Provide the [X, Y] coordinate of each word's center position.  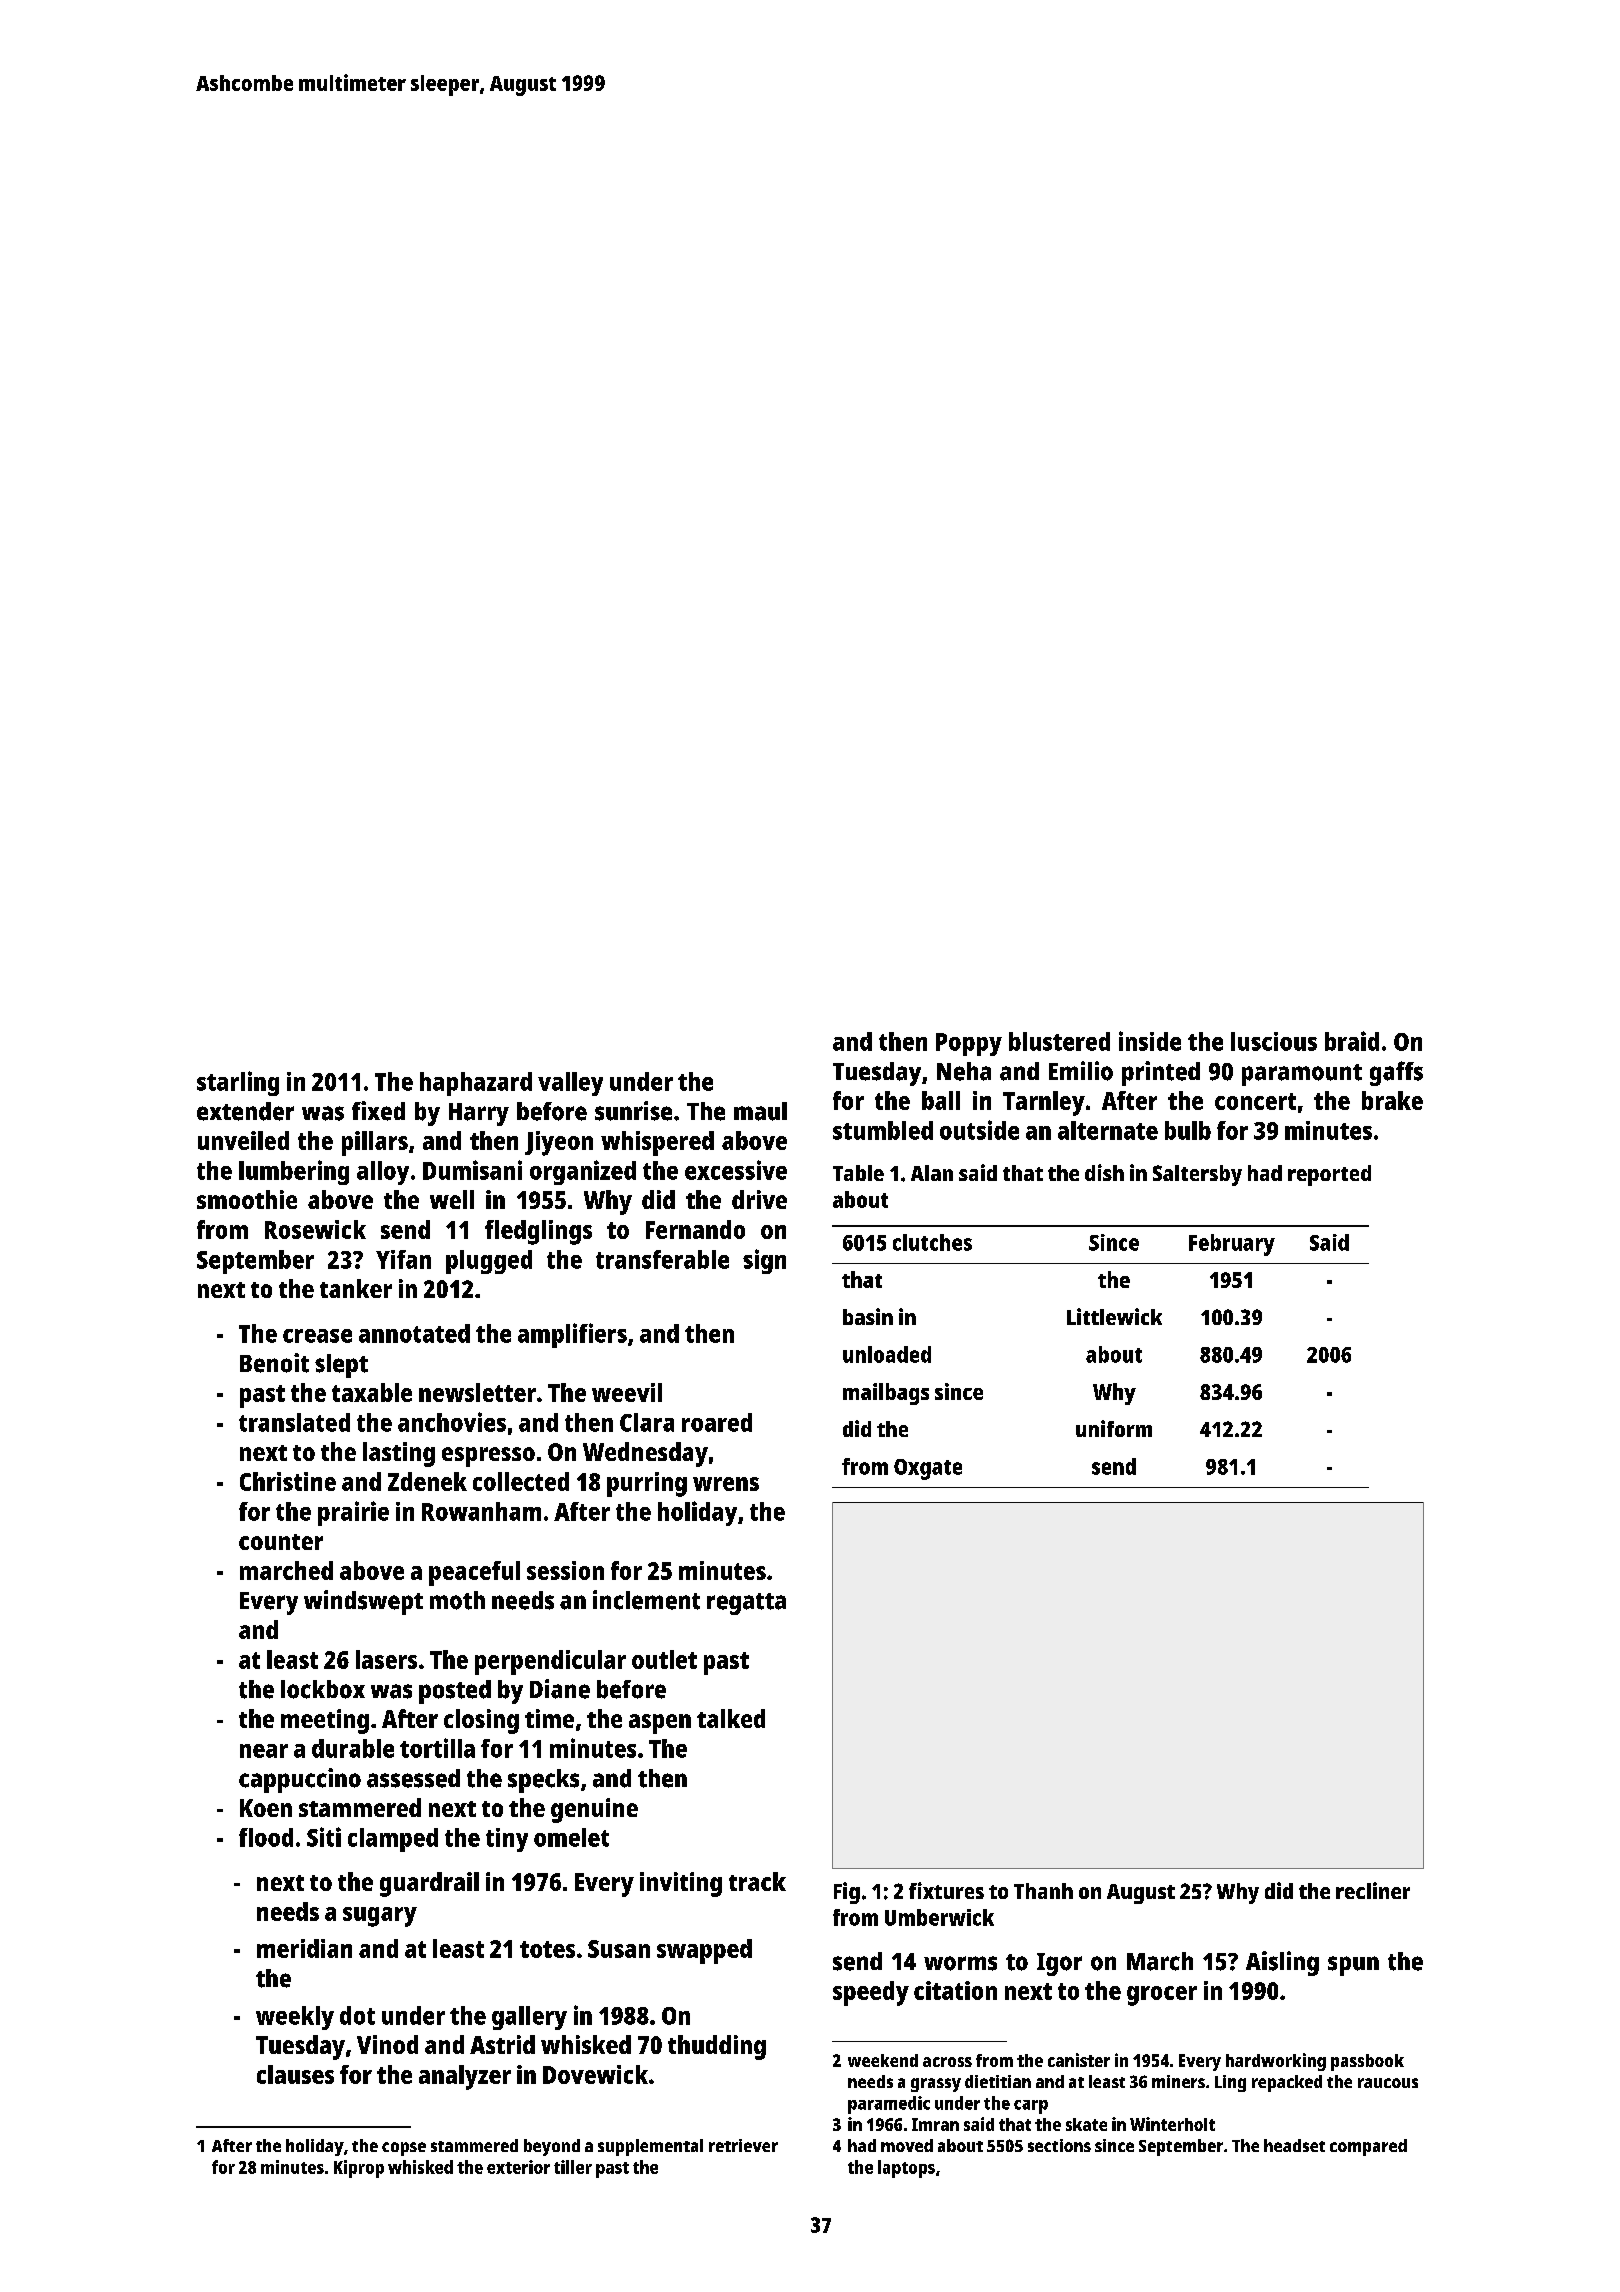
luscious [1274, 1041]
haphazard [476, 1084]
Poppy [969, 1044]
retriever [743, 2145]
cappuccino [300, 1780]
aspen [660, 1724]
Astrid [502, 2044]
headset [1294, 2145]
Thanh [1043, 1891]
